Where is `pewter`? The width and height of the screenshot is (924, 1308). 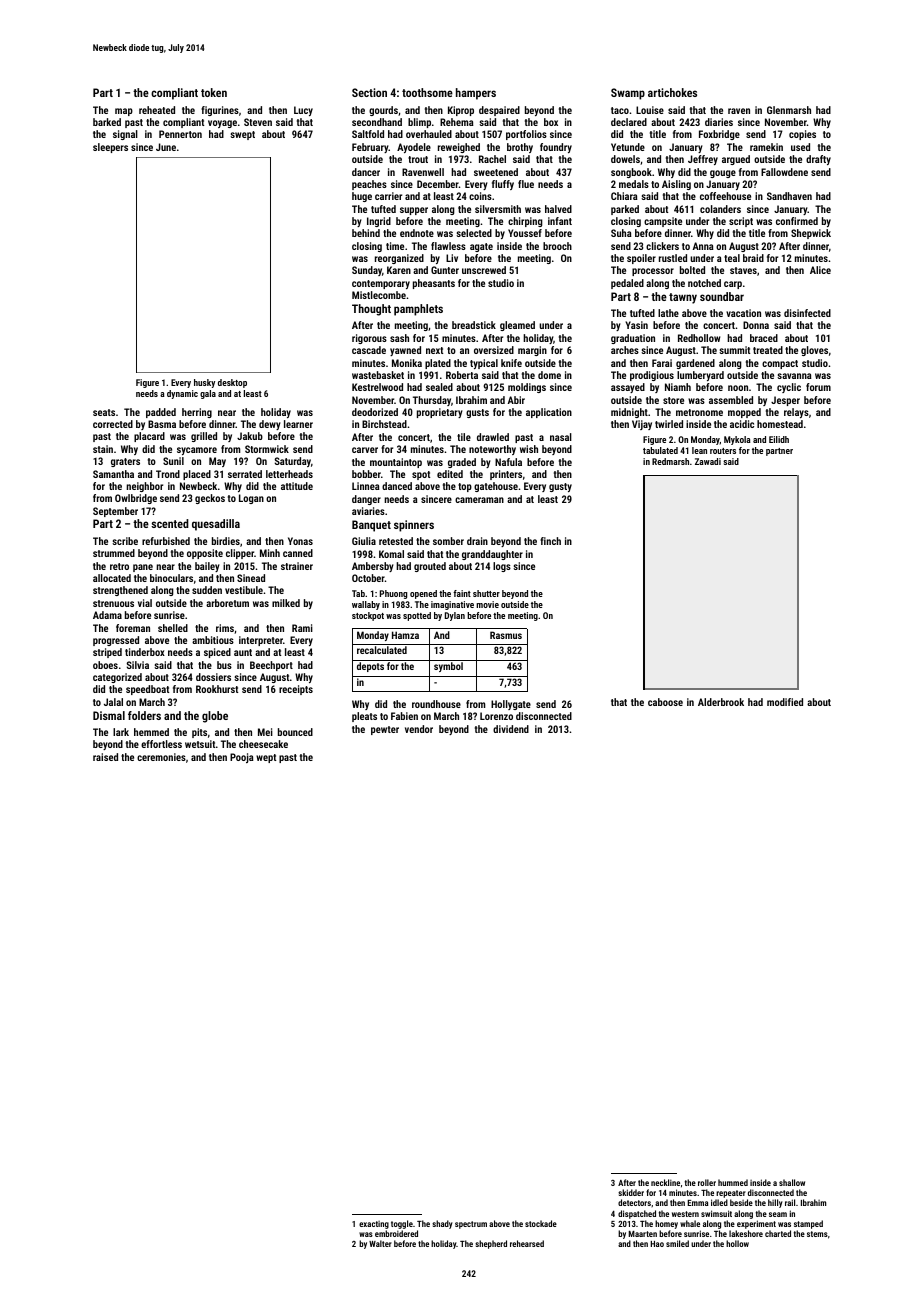 pewter is located at coordinates (385, 730).
